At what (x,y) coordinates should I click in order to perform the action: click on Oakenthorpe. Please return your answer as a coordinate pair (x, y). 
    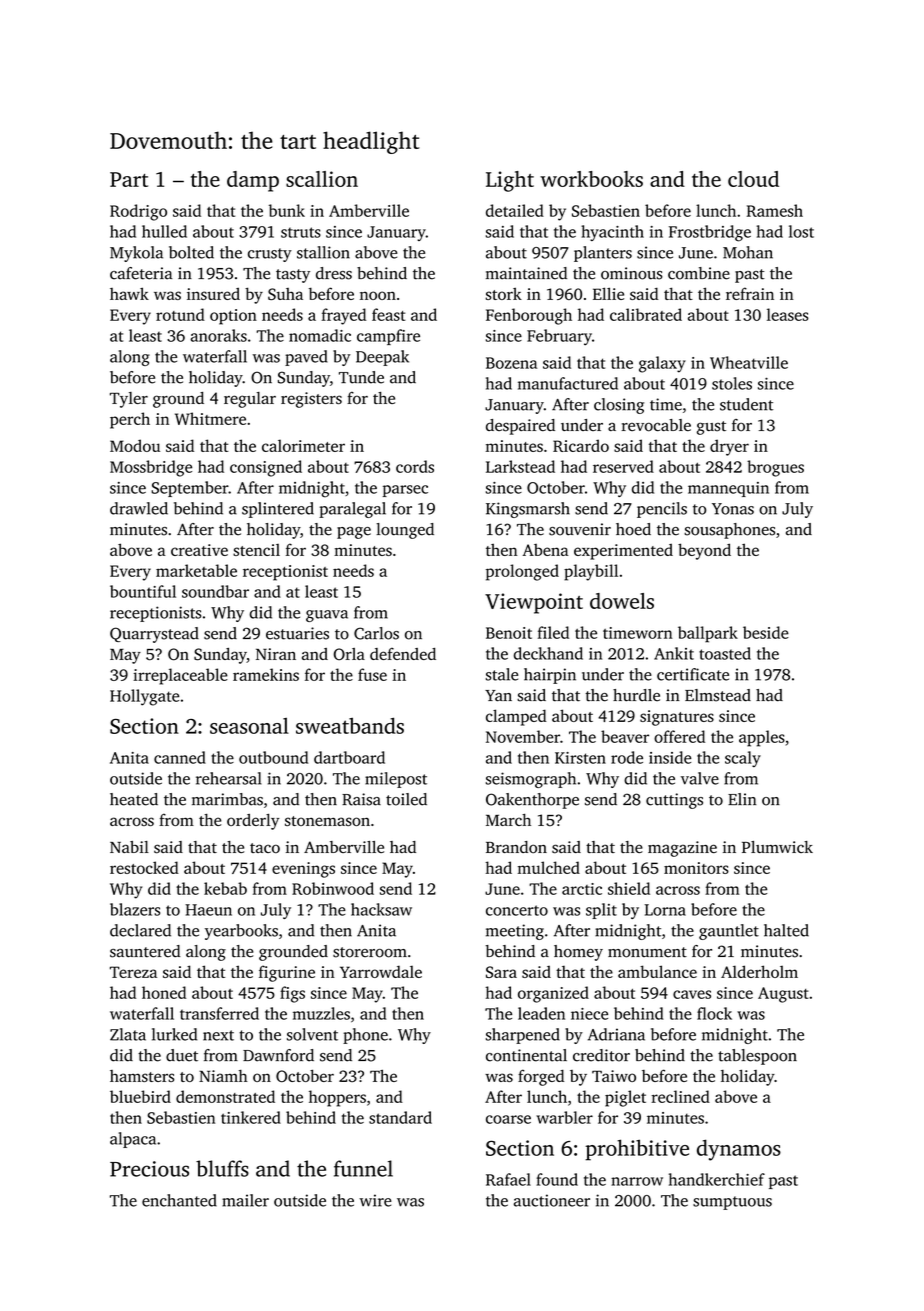
    Looking at the image, I should click on (532, 801).
